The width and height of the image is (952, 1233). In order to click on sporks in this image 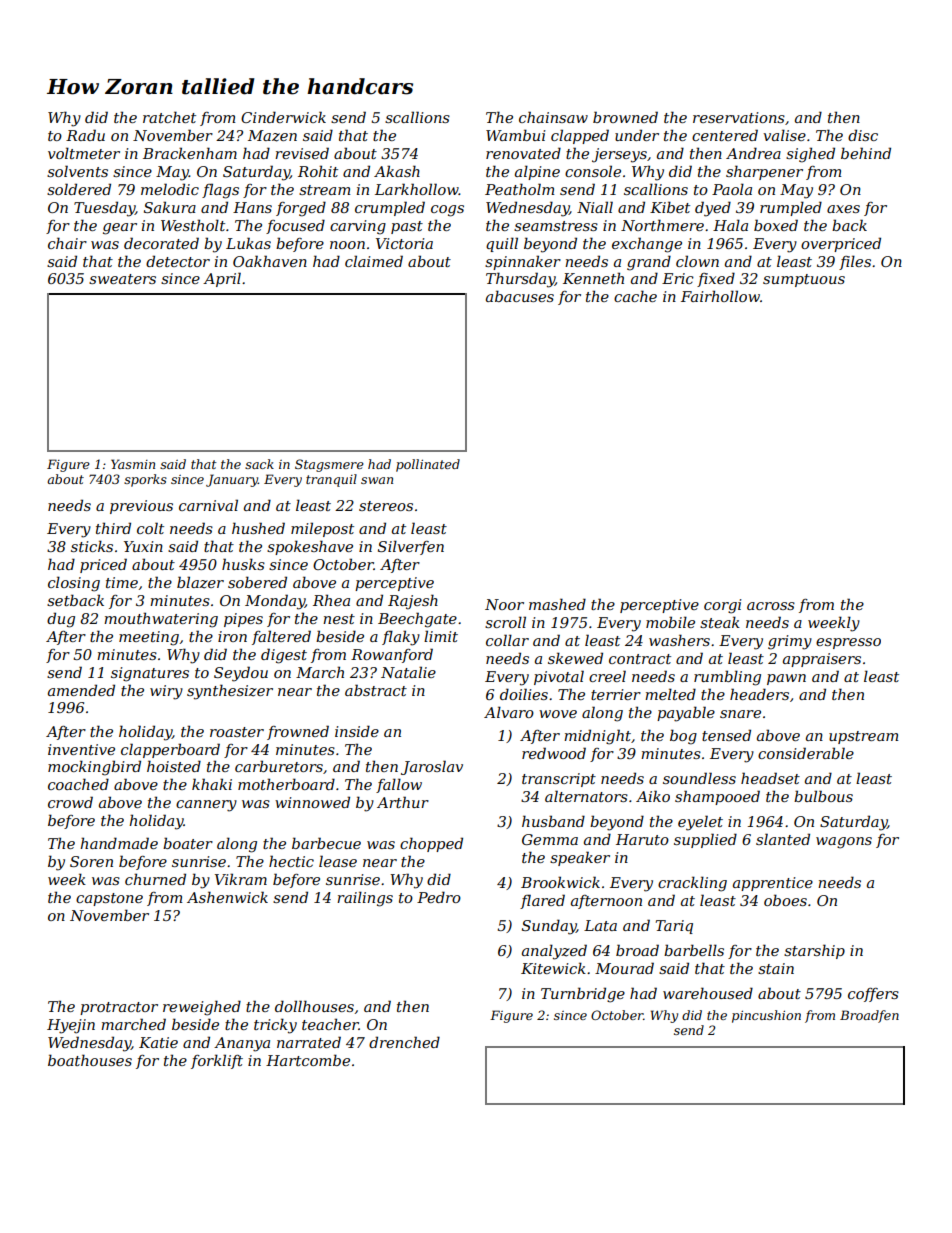, I will do `click(145, 480)`.
